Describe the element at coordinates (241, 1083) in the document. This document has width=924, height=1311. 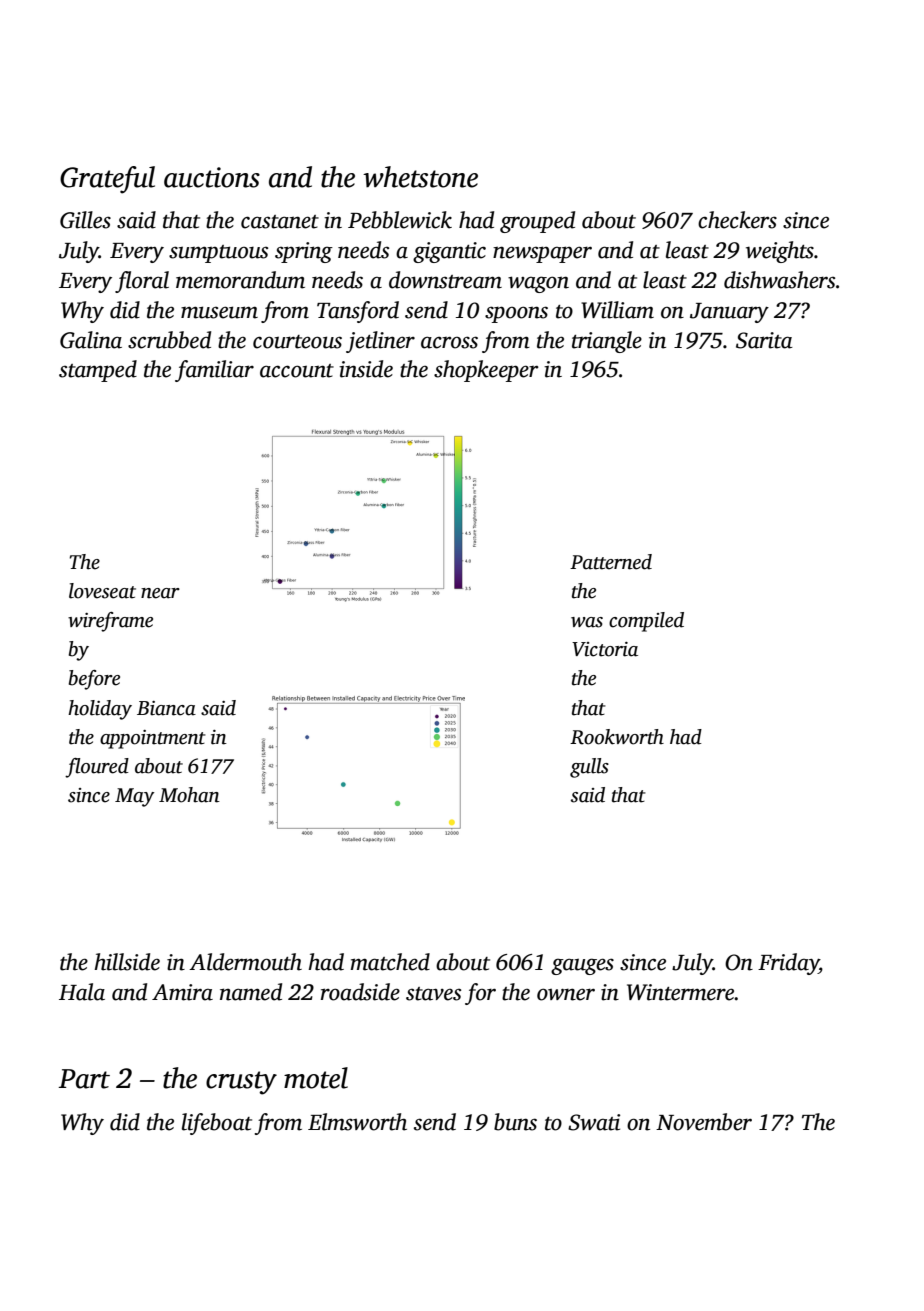
I see `crusty` at that location.
